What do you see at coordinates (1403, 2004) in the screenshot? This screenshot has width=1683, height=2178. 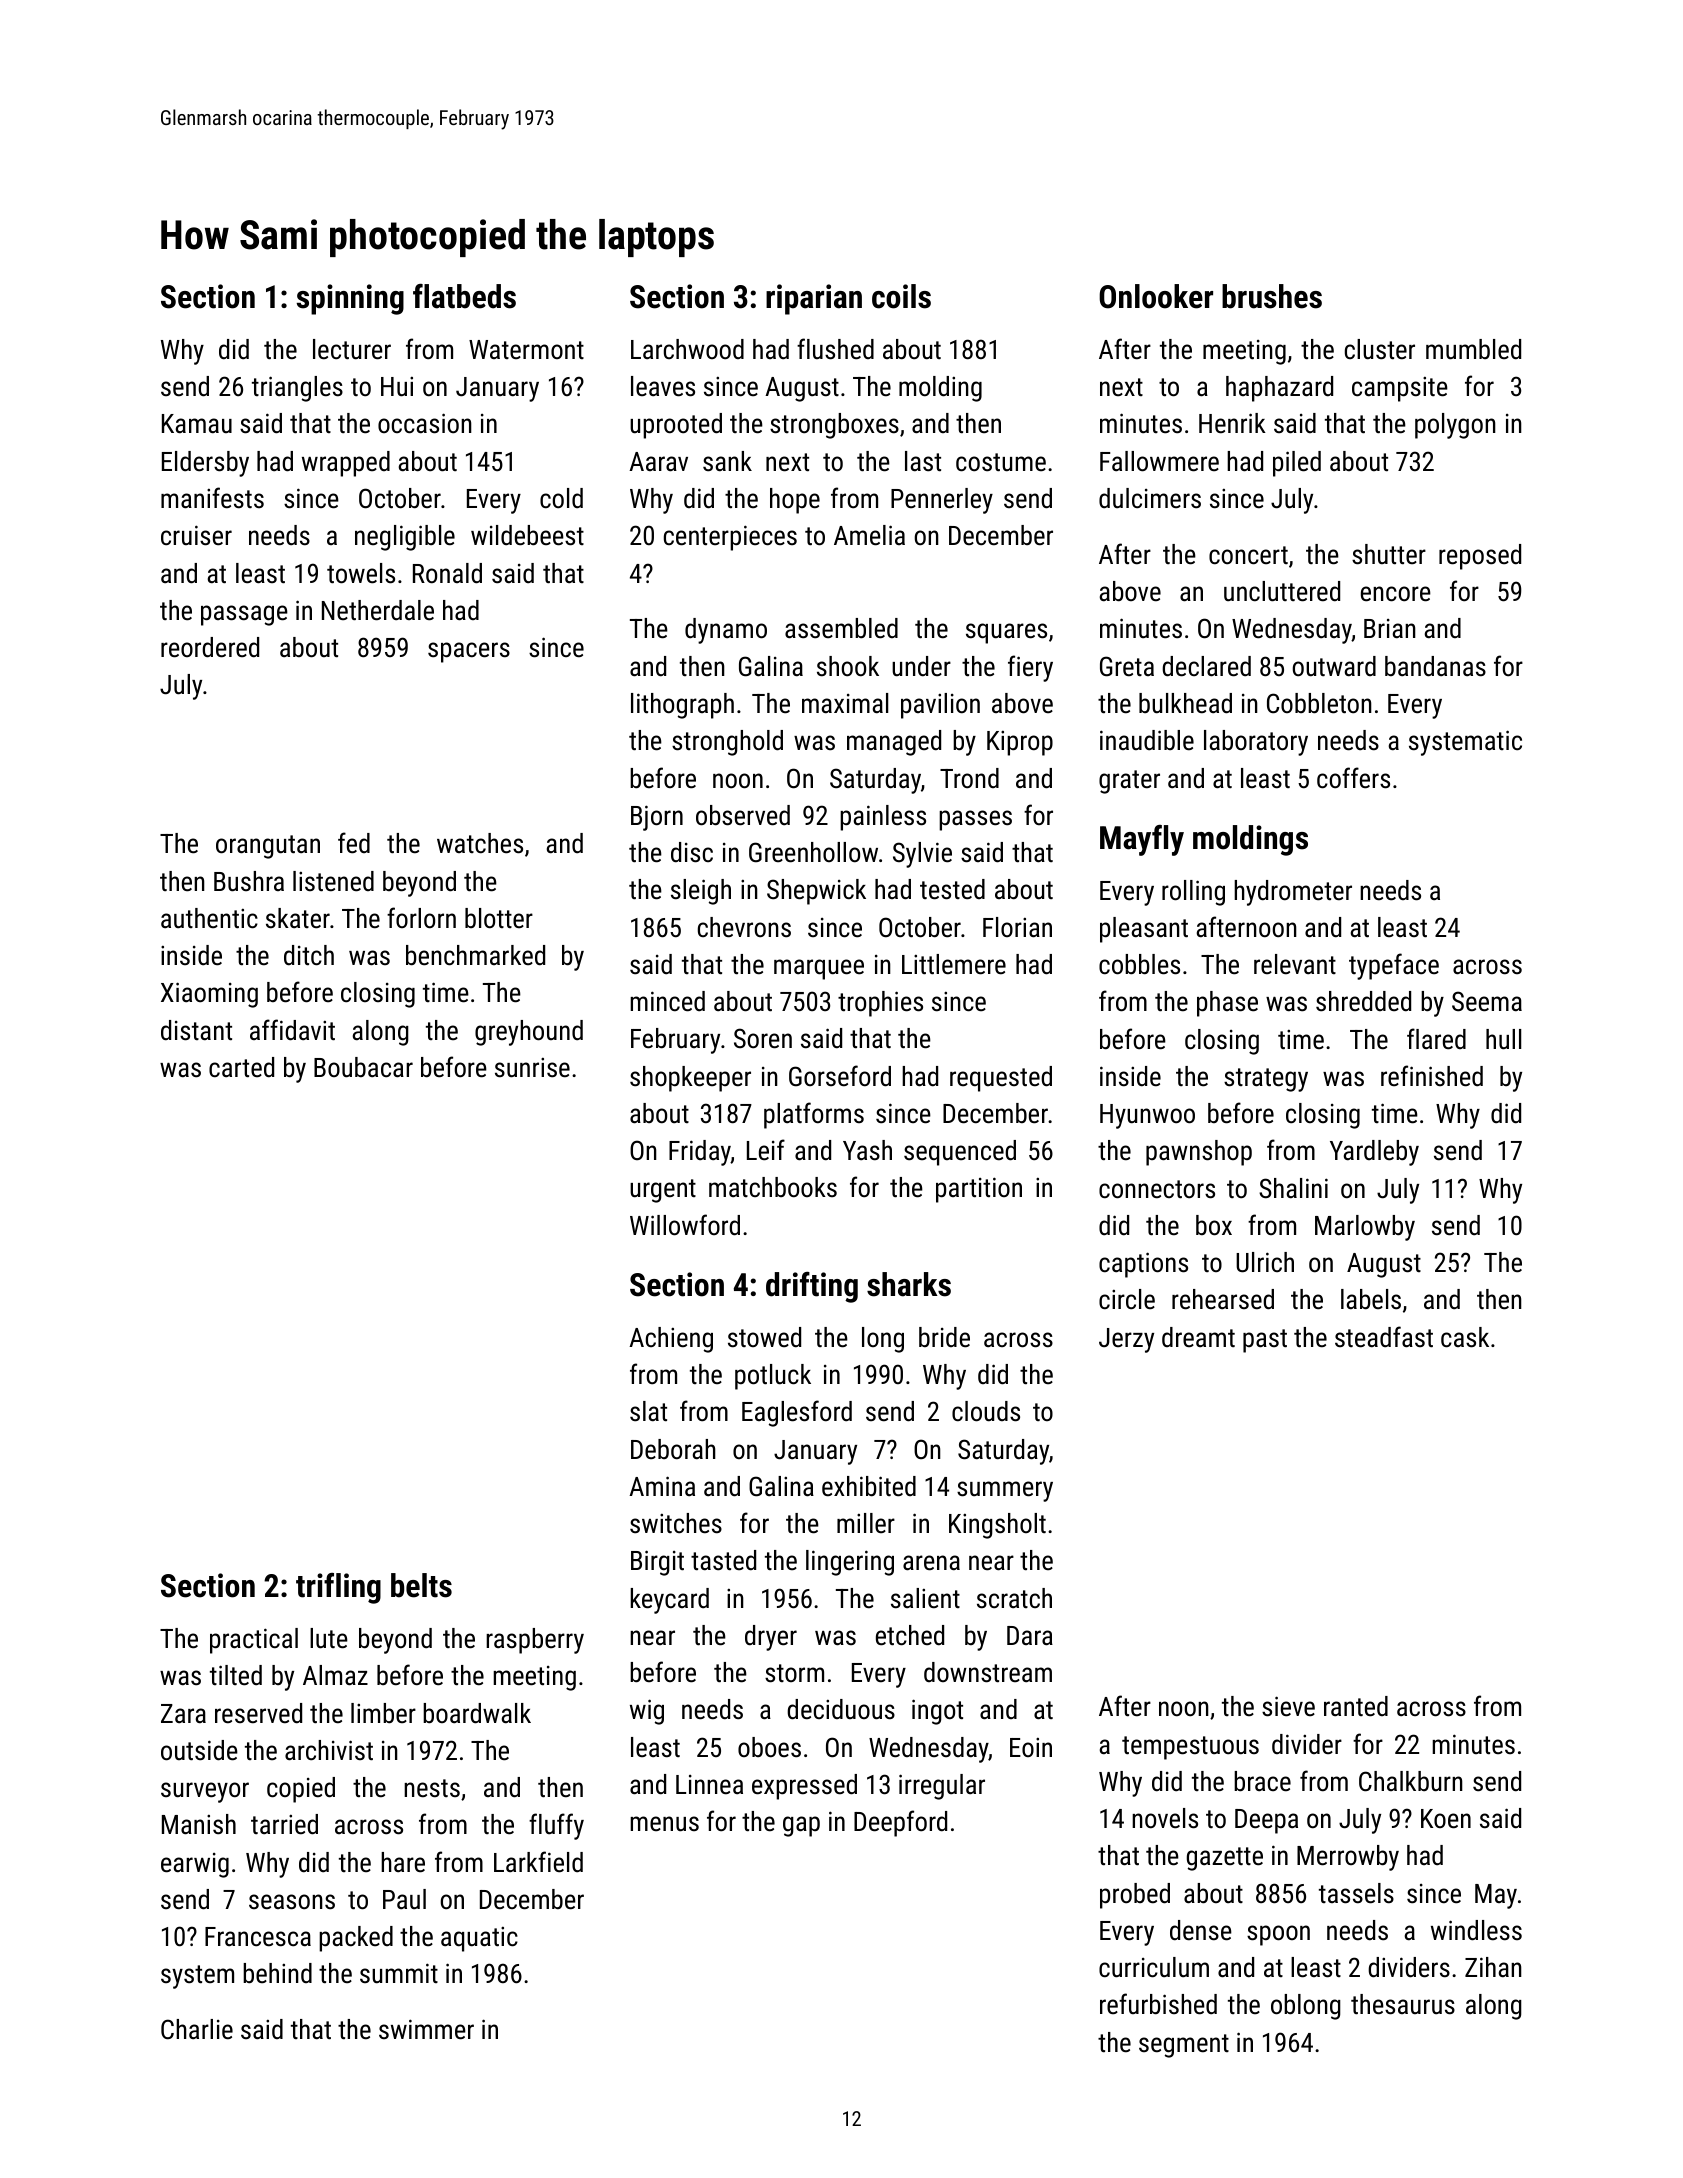 I see `thesaurus` at bounding box center [1403, 2004].
